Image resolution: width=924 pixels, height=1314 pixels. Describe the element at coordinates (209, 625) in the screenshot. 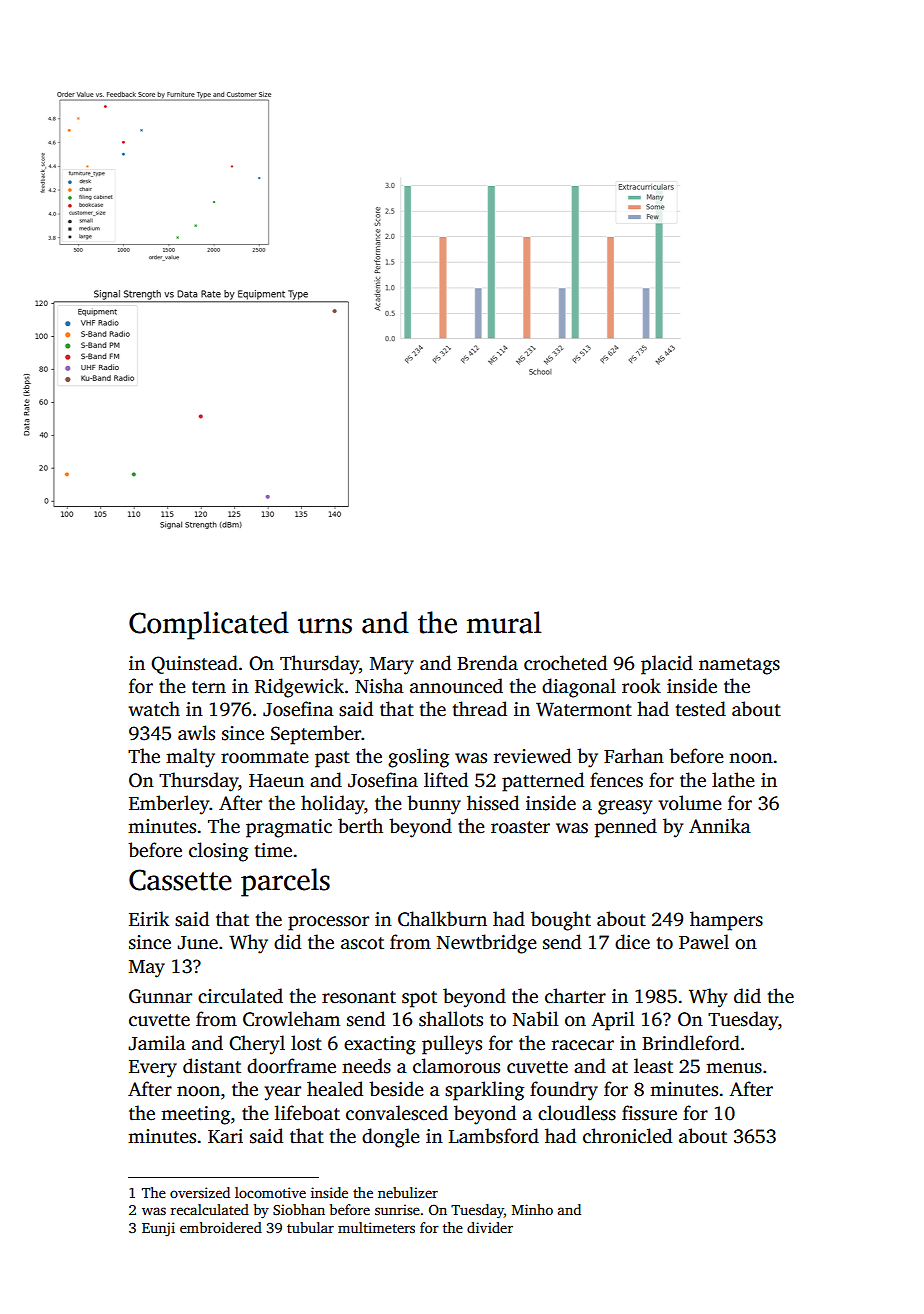

I see `Complicated` at that location.
